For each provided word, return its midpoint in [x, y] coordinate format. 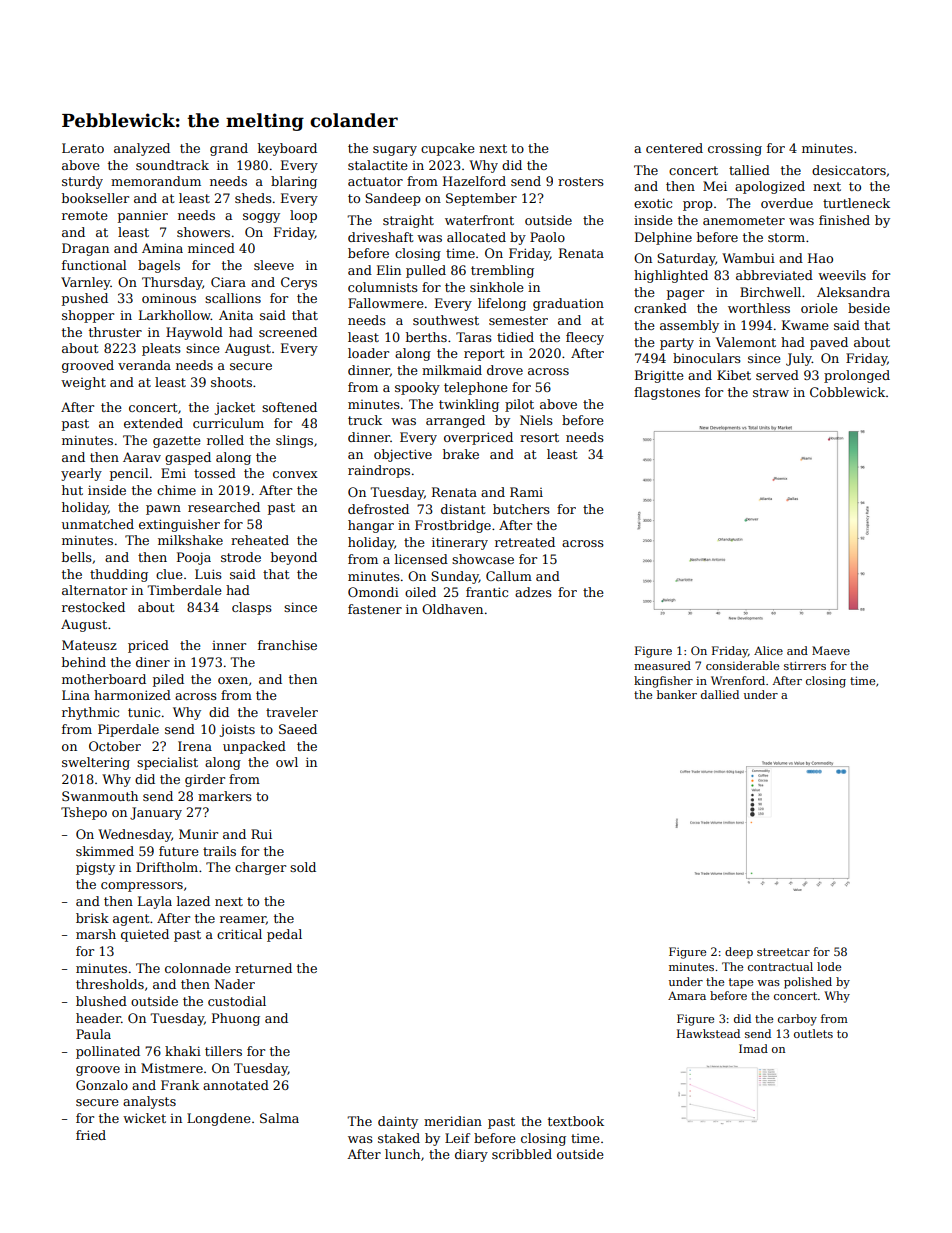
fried [91, 1135]
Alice [768, 650]
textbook [576, 1121]
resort [539, 437]
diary [471, 1155]
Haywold [194, 333]
